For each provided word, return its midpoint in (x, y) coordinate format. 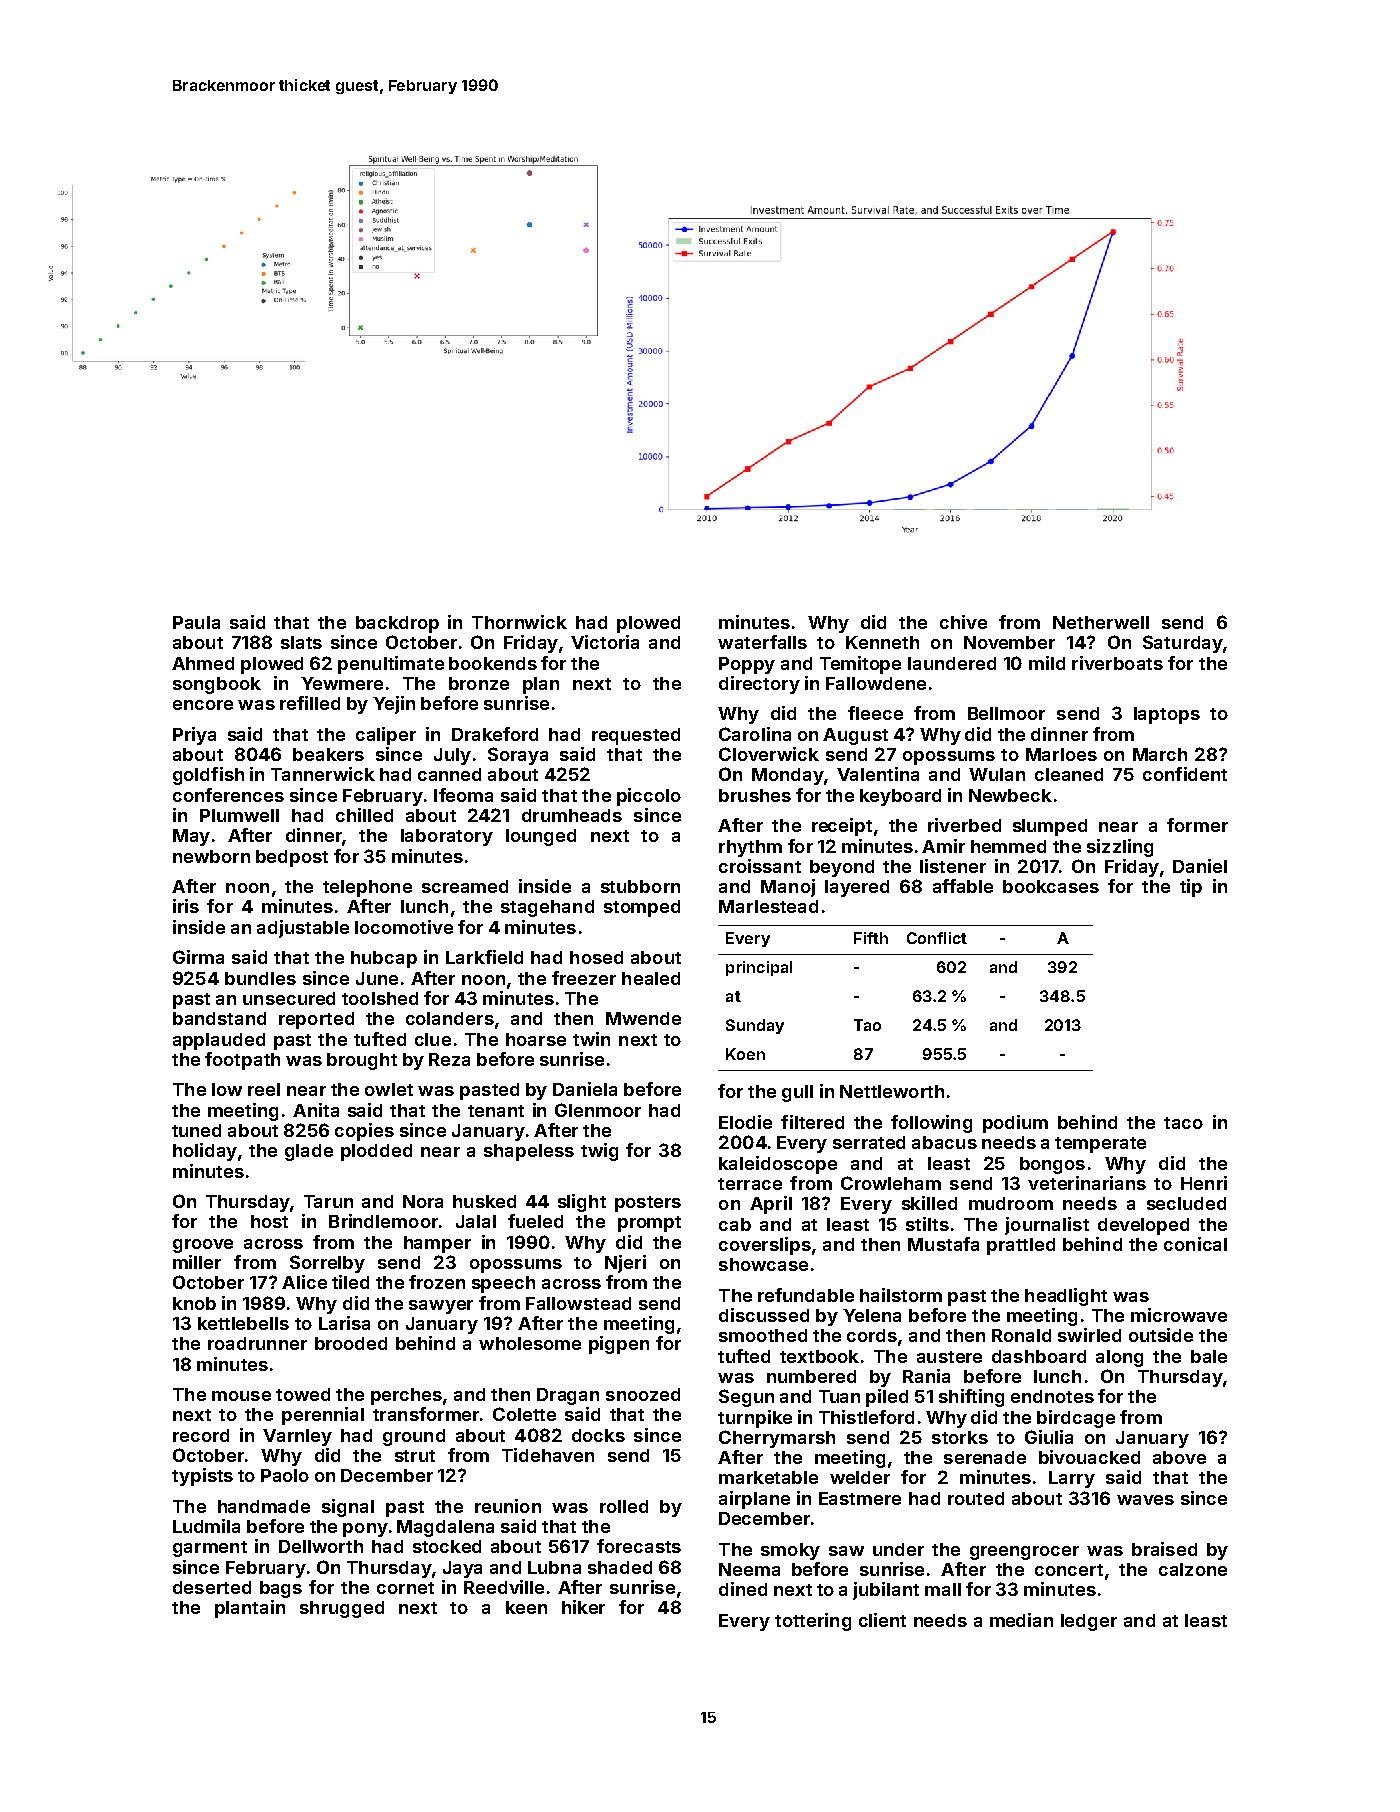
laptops (1167, 715)
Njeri (625, 1264)
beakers (328, 754)
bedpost (292, 858)
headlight (1066, 1297)
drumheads (572, 815)
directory (759, 685)
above (1179, 1457)
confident (1185, 774)
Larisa (344, 1323)
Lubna (554, 1567)
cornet (405, 1588)
